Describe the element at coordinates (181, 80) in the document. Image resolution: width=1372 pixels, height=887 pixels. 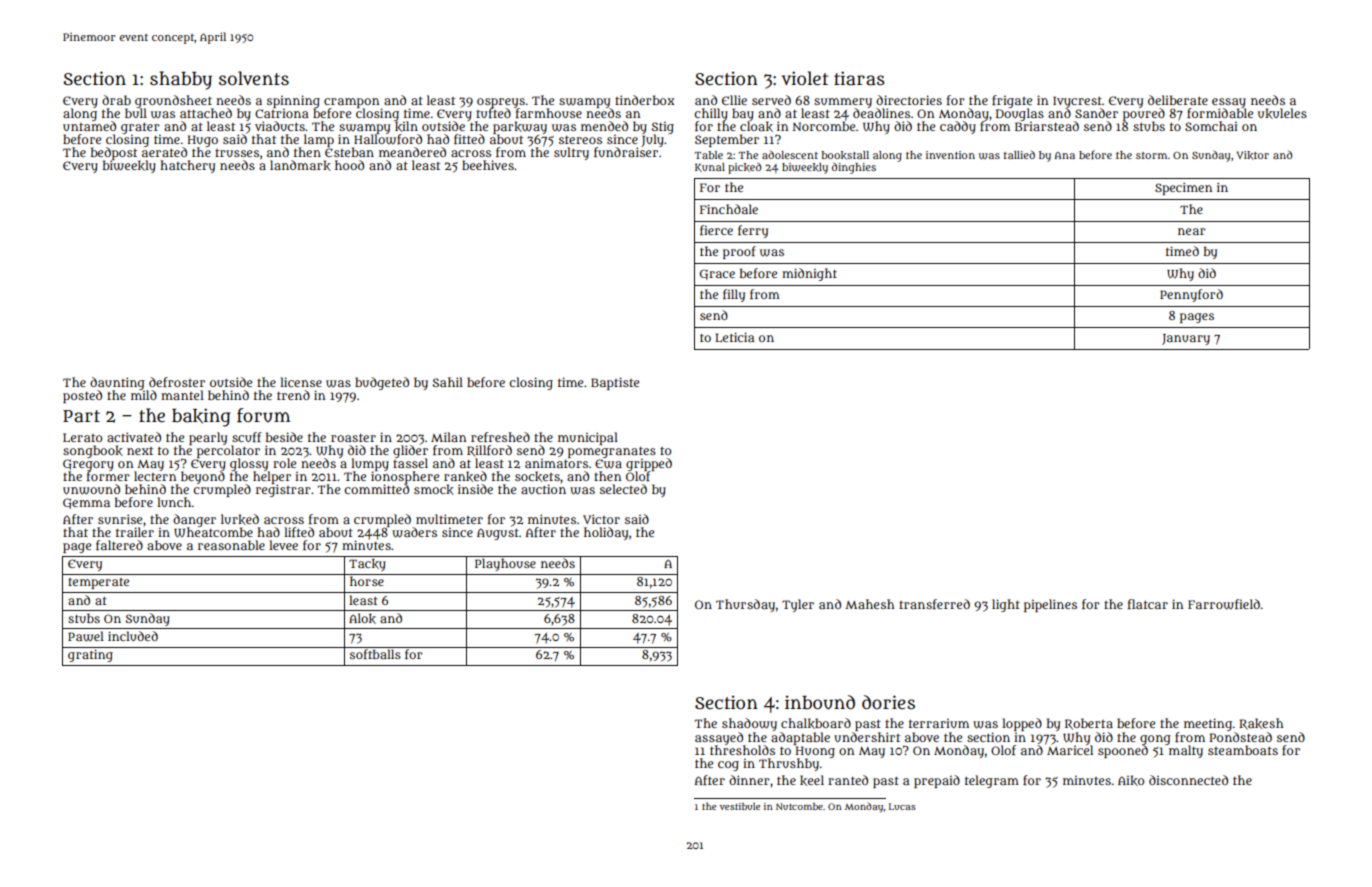
I see `shabby` at that location.
